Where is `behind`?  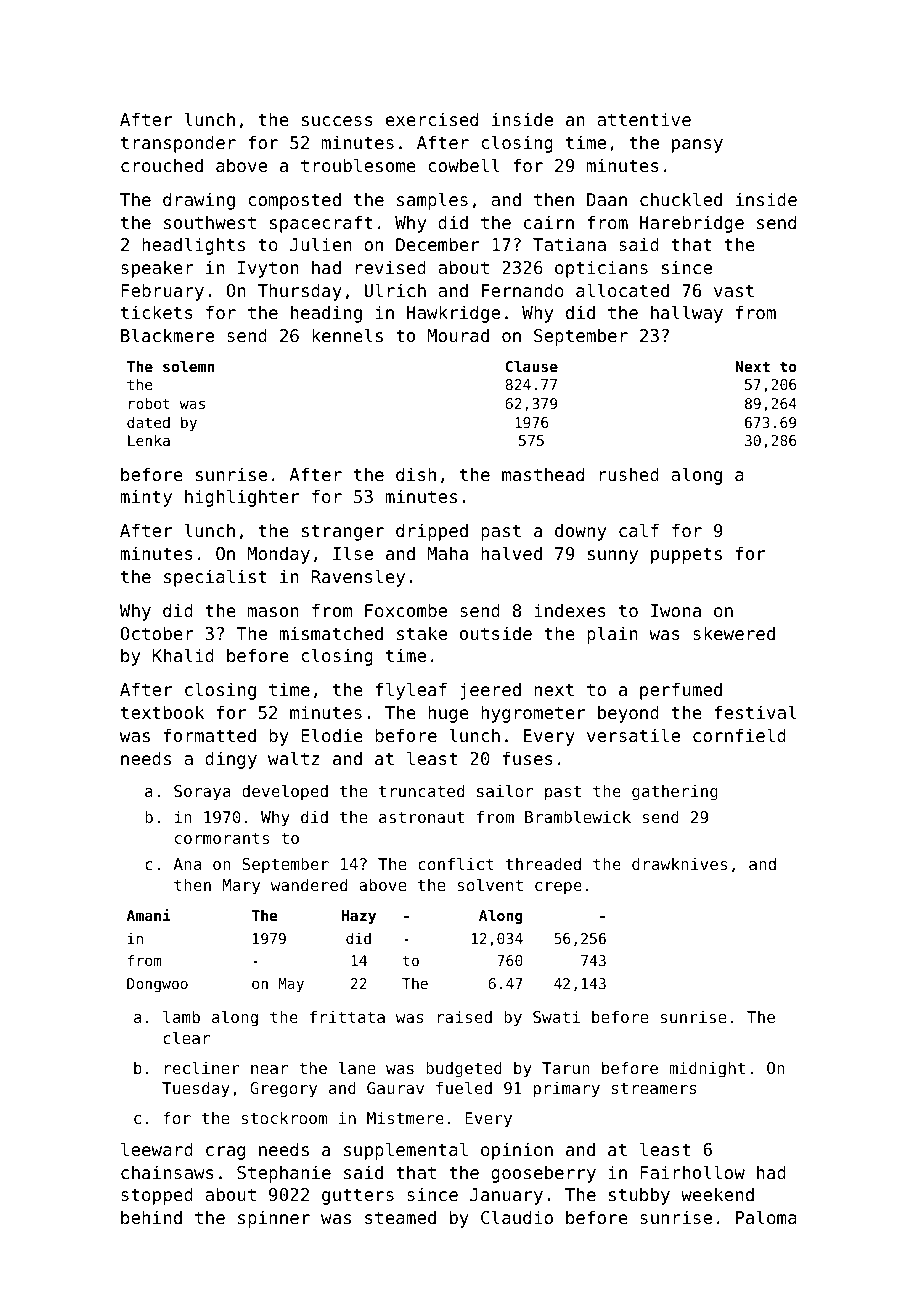
behind is located at coordinates (151, 1217).
